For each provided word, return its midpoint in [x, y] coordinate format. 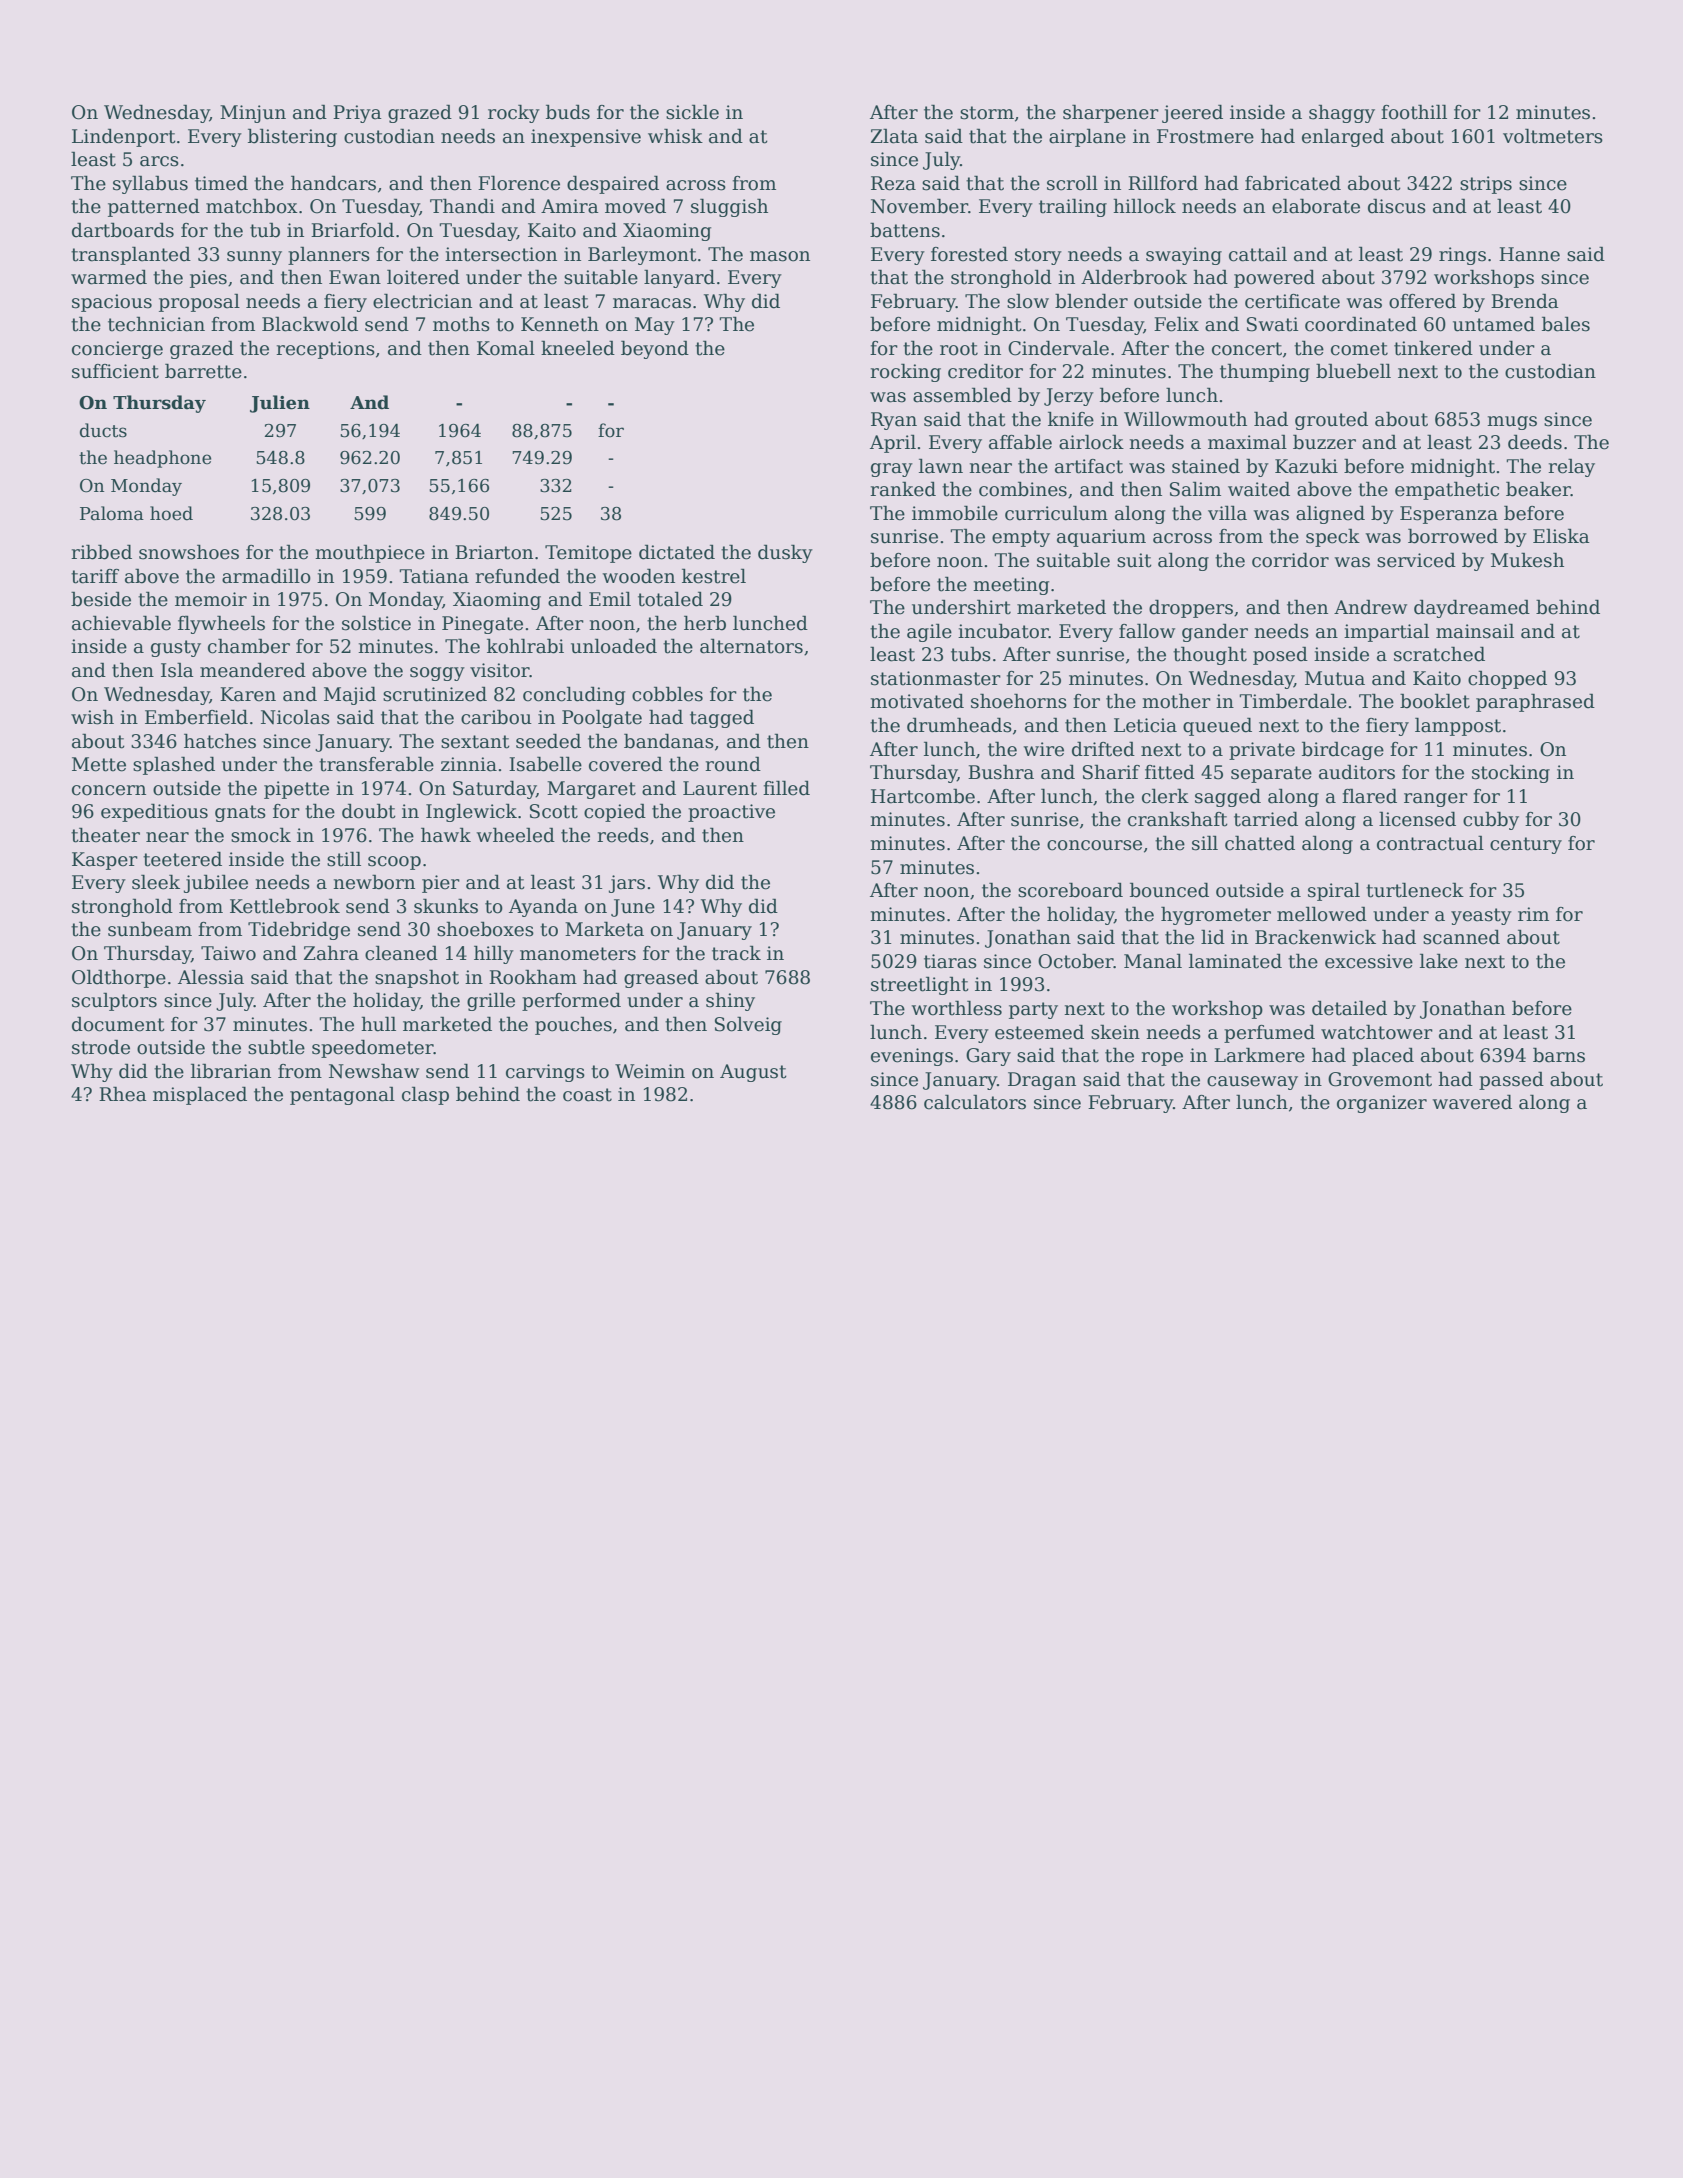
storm [987, 113]
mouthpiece [370, 553]
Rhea [123, 1094]
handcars [333, 183]
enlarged [1343, 137]
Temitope [588, 554]
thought [1210, 655]
